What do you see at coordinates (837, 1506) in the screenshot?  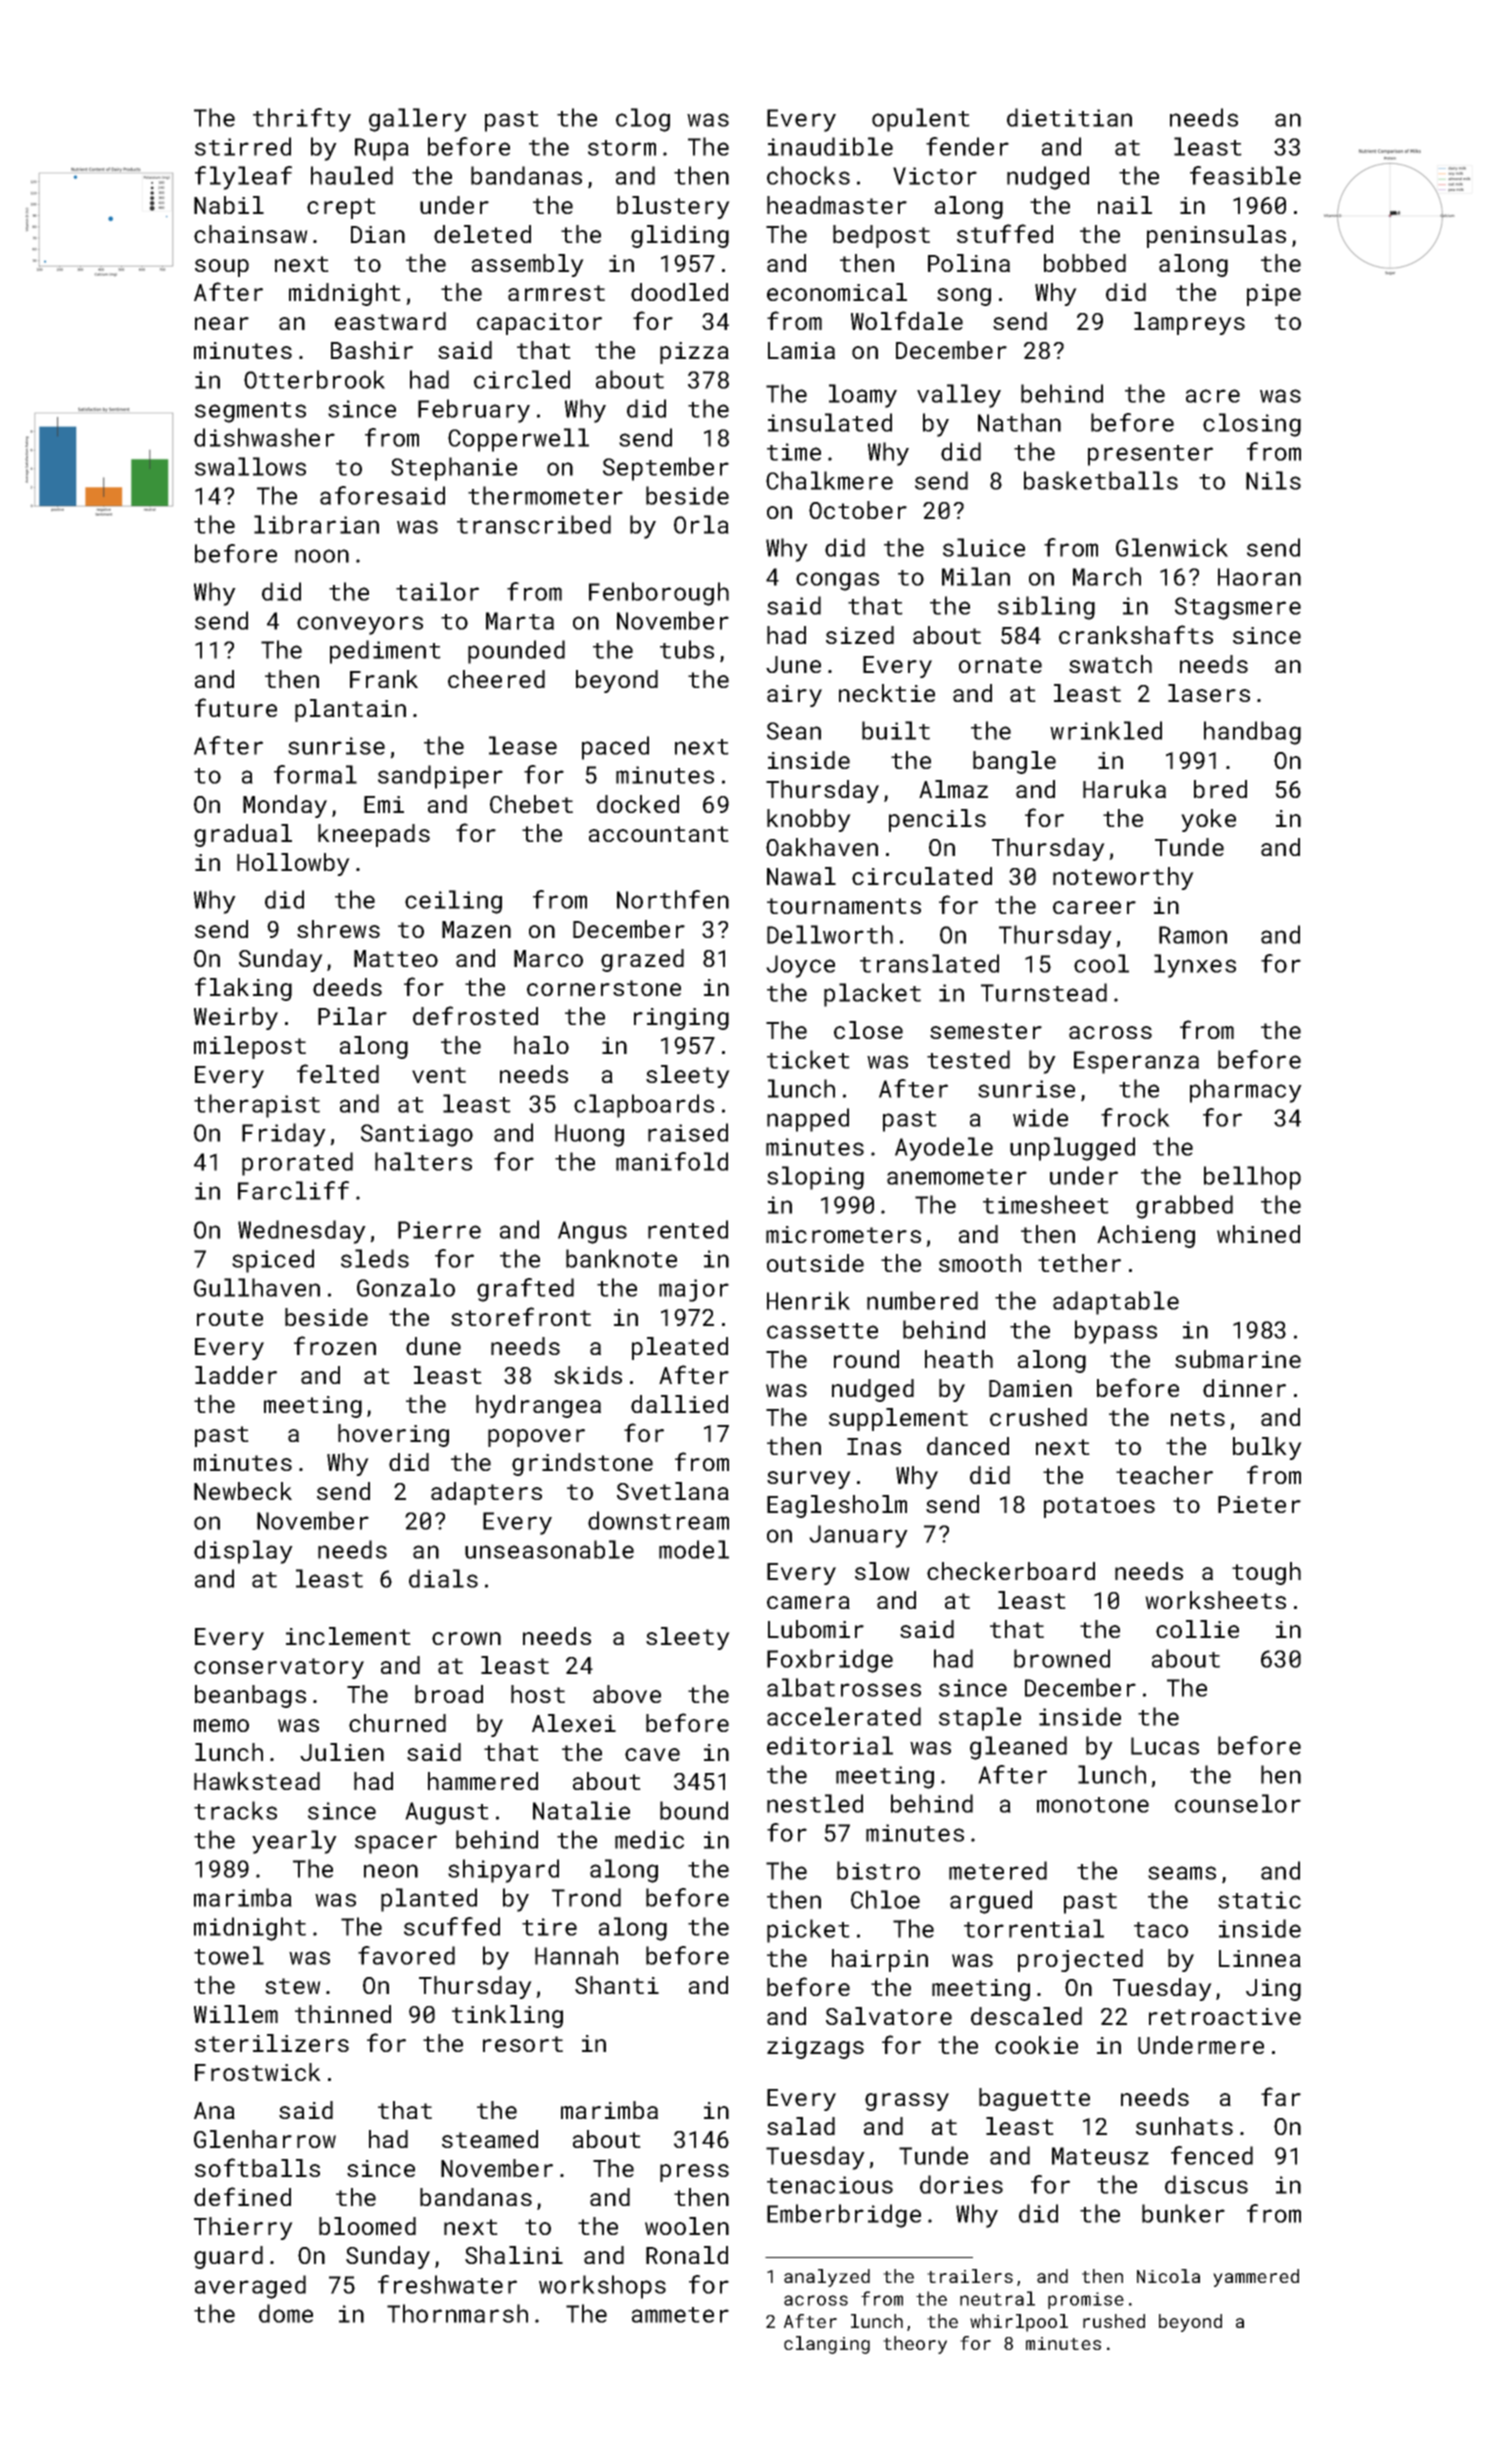 I see `Eaglesholm` at bounding box center [837, 1506].
